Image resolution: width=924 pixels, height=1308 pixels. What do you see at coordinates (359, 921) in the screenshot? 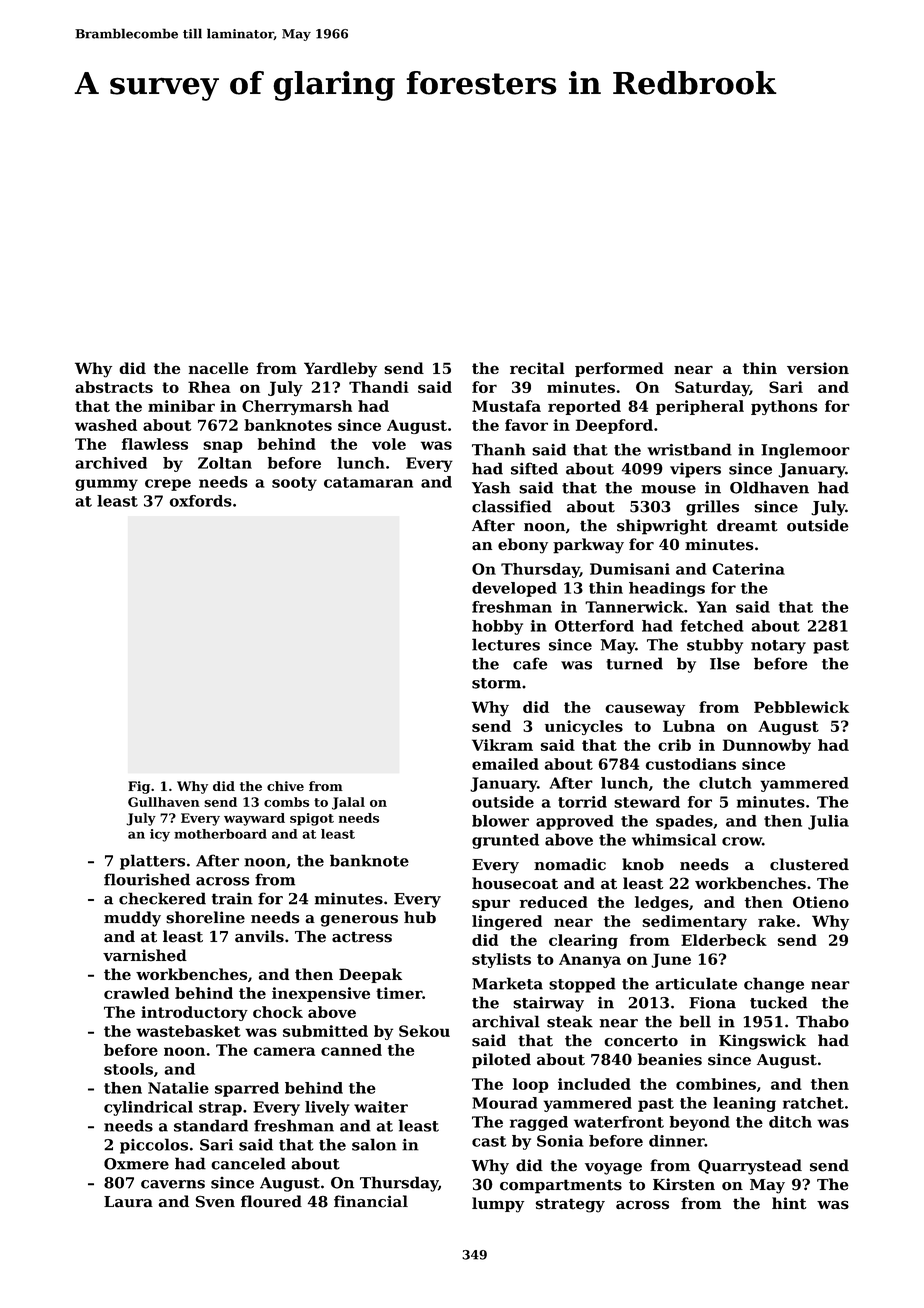
I see `generous` at bounding box center [359, 921].
